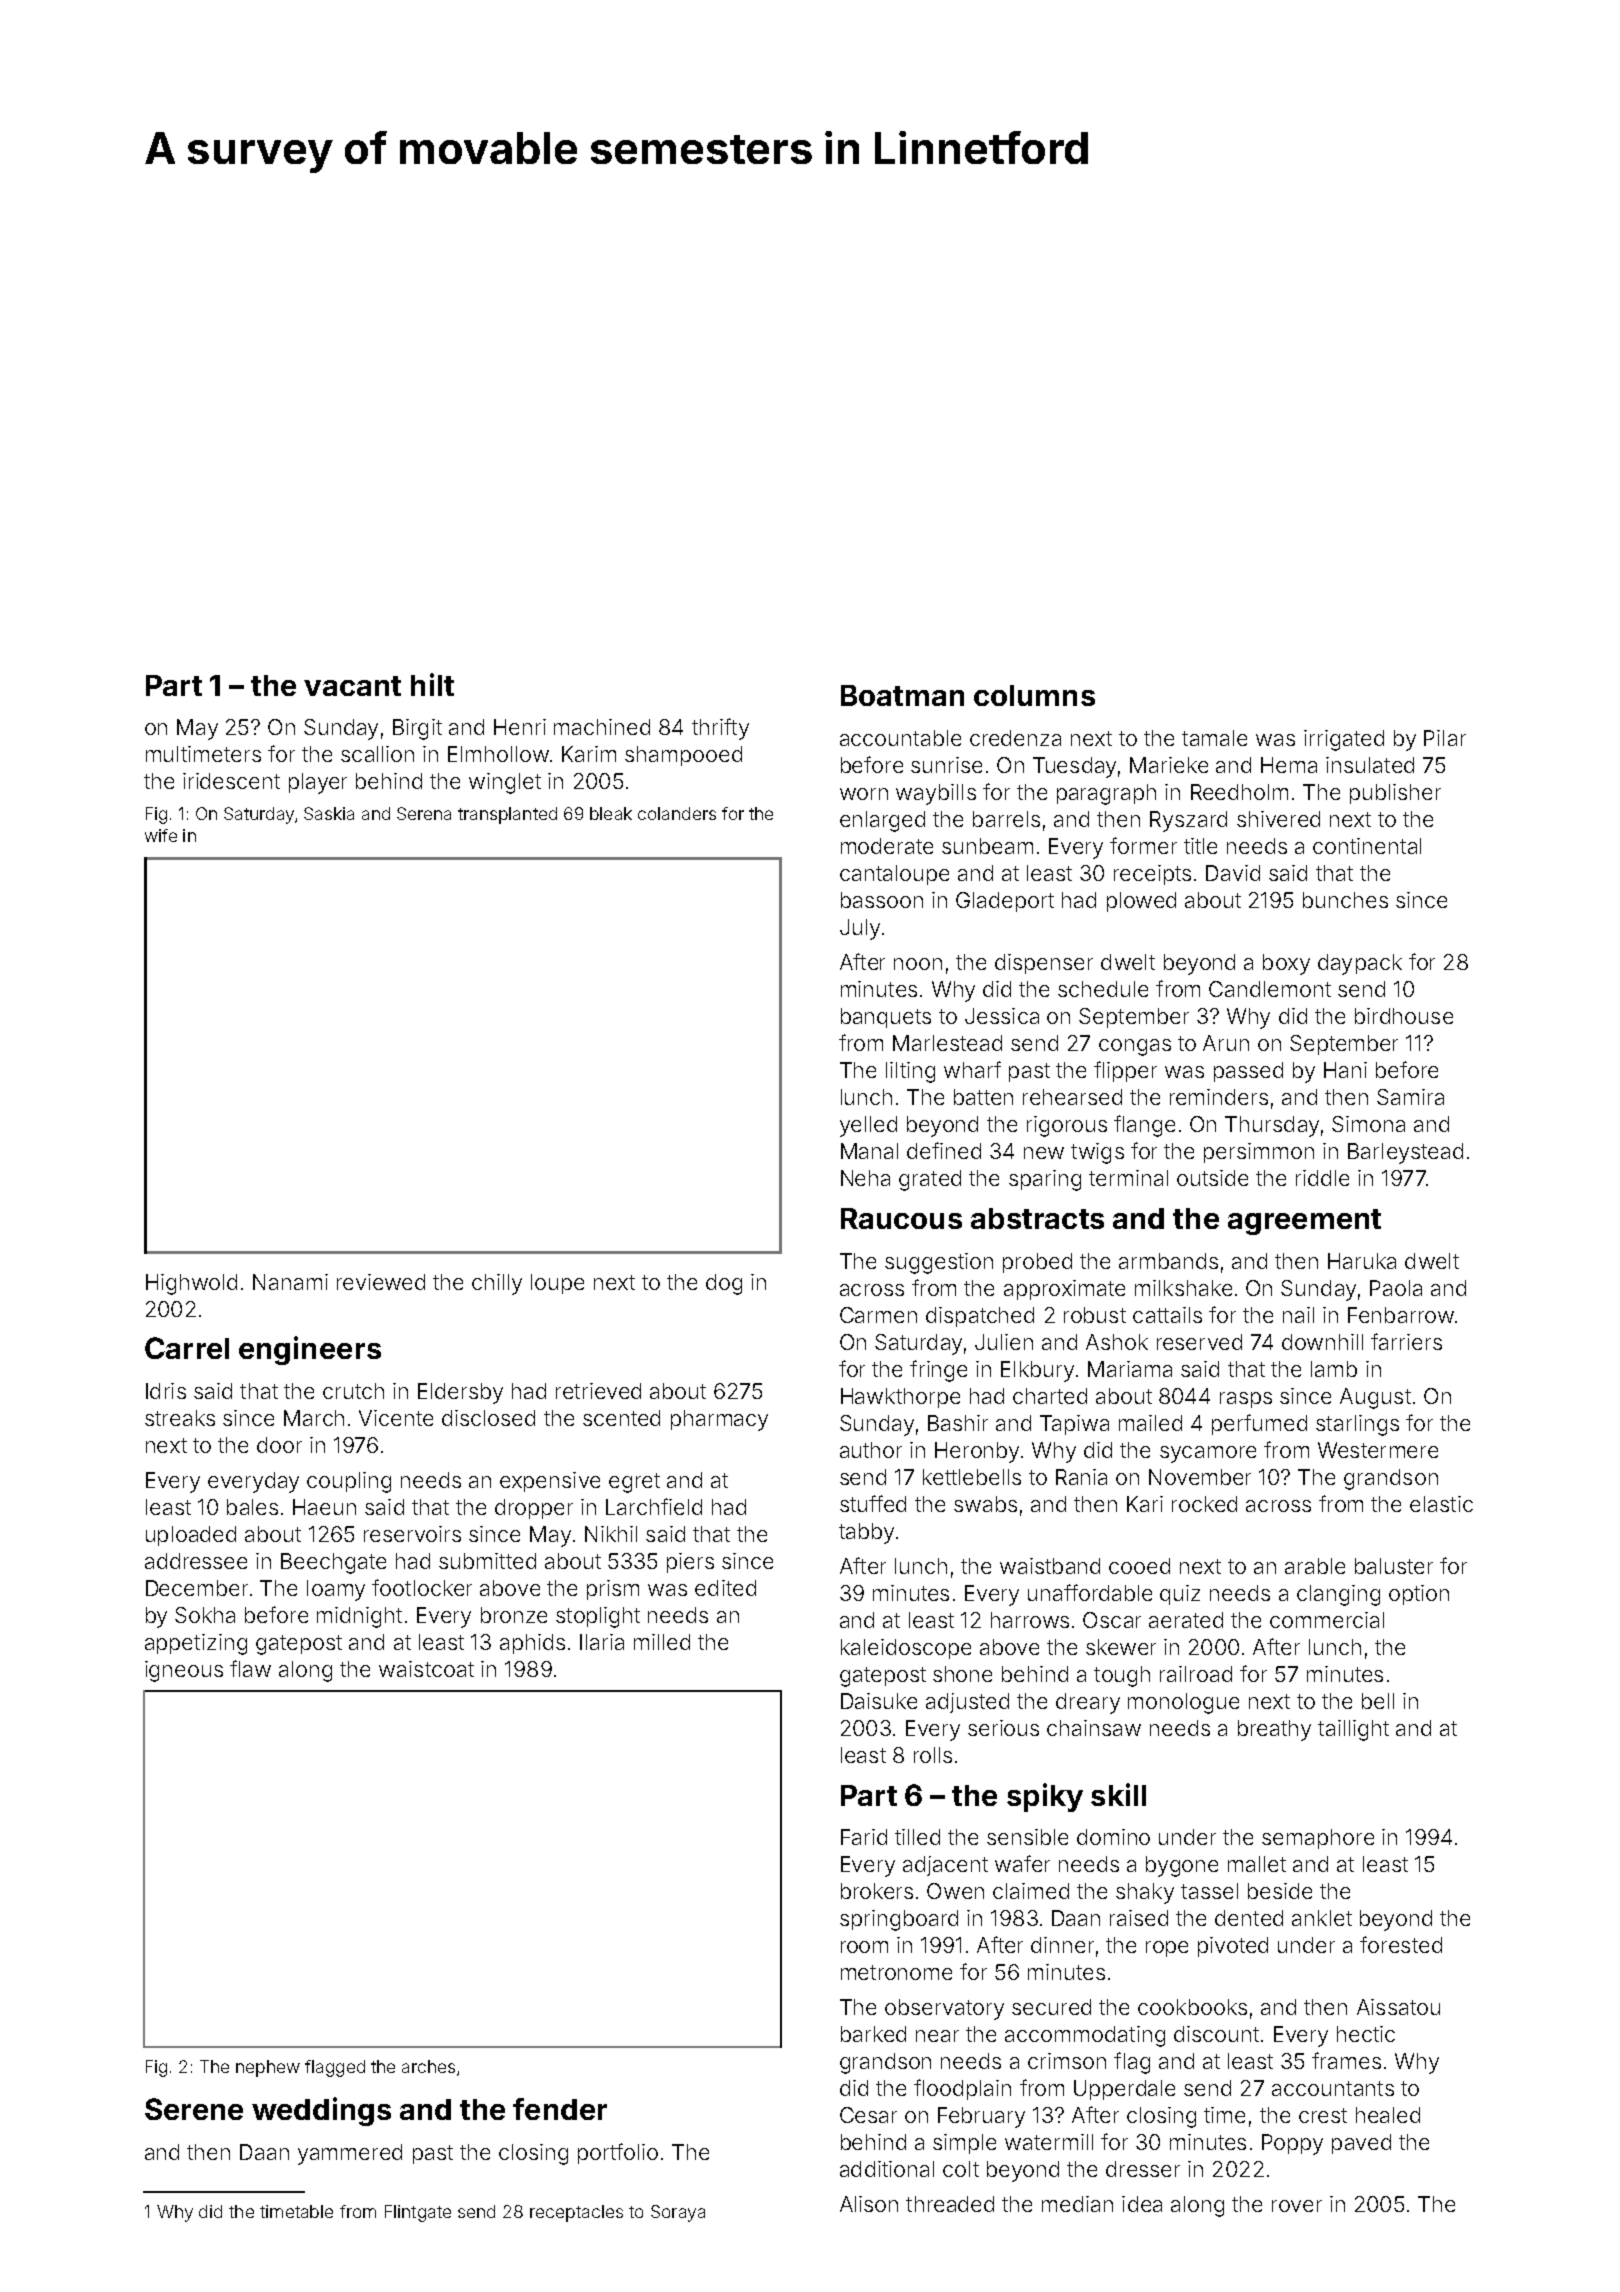 The height and width of the screenshot is (2292, 1620). I want to click on birdhouse, so click(1404, 1016).
